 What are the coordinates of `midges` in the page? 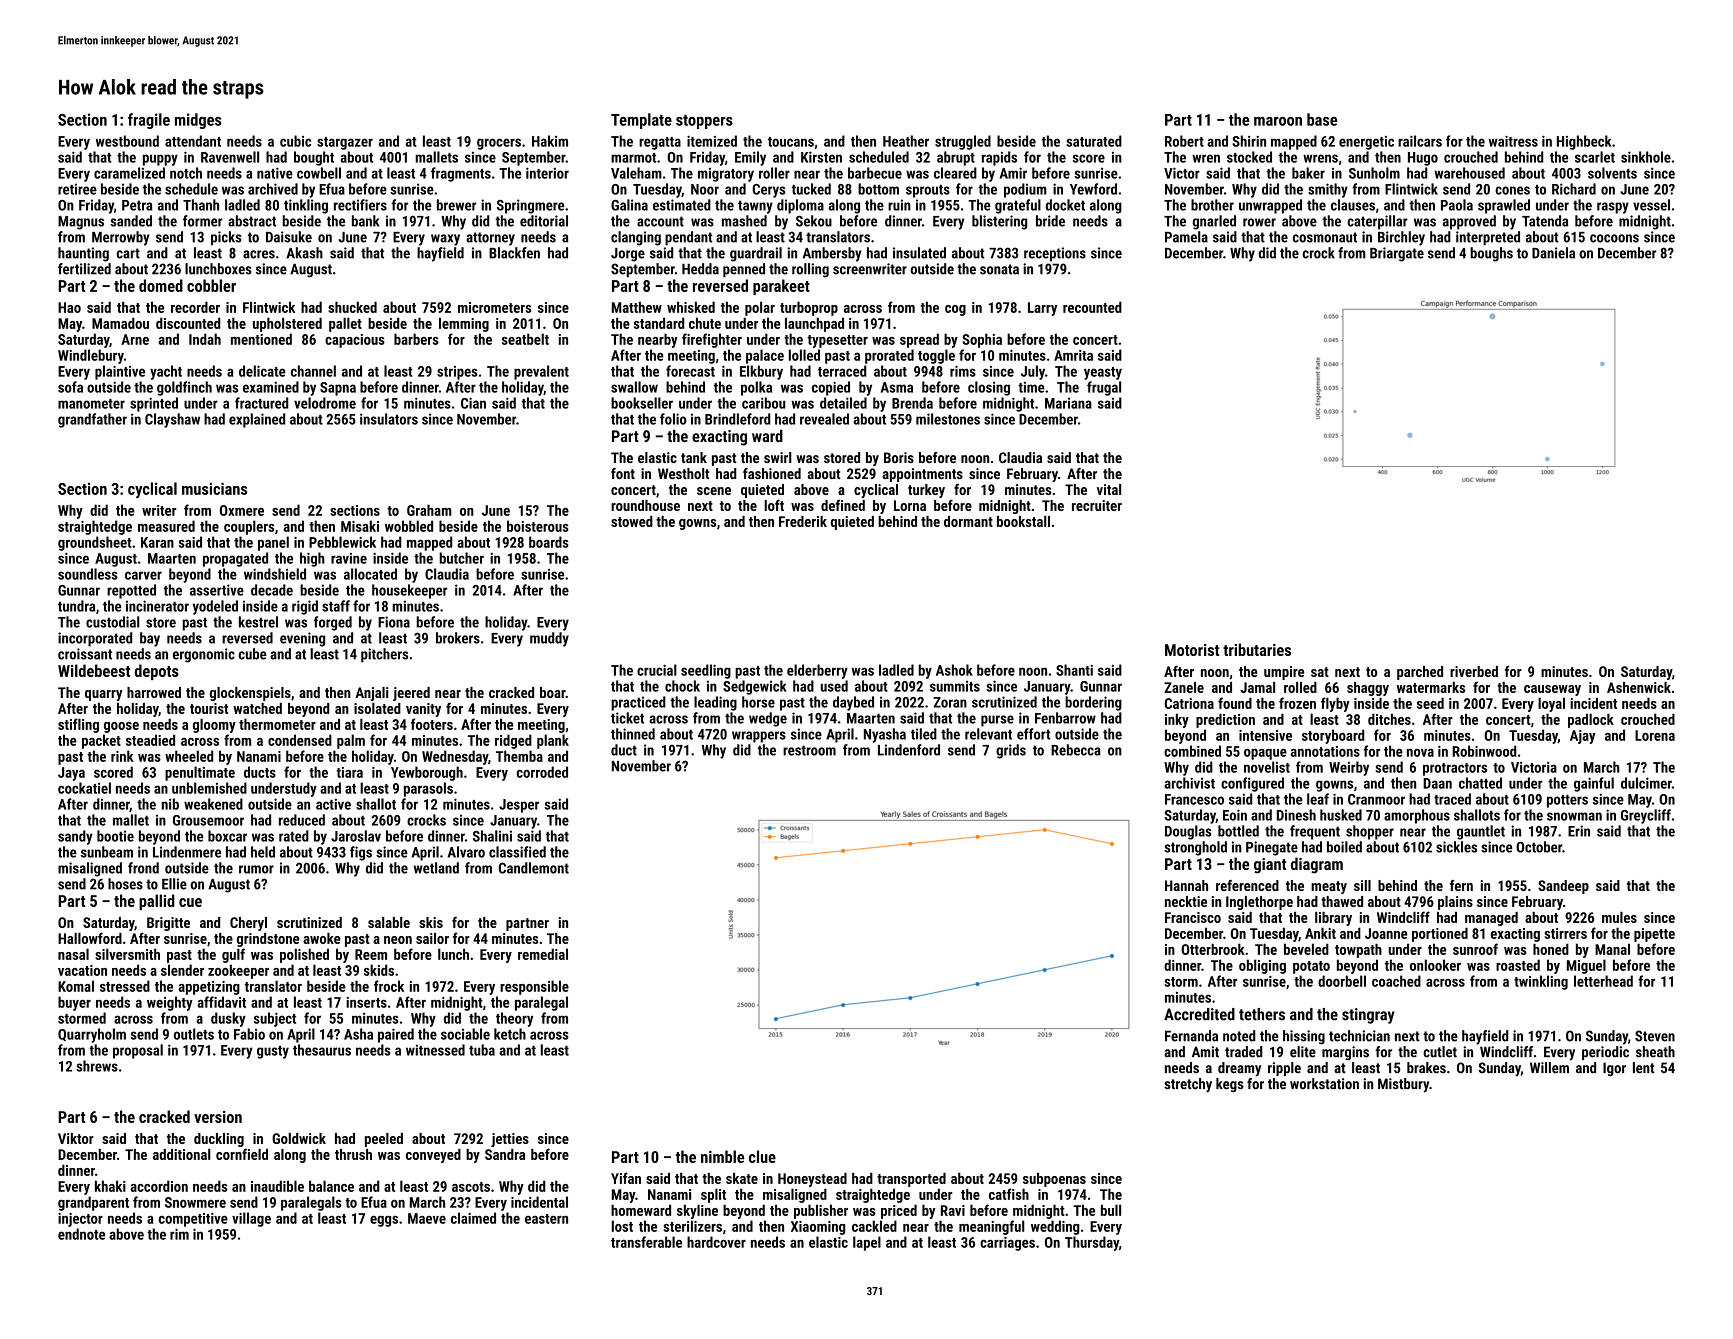 It's located at (198, 121).
